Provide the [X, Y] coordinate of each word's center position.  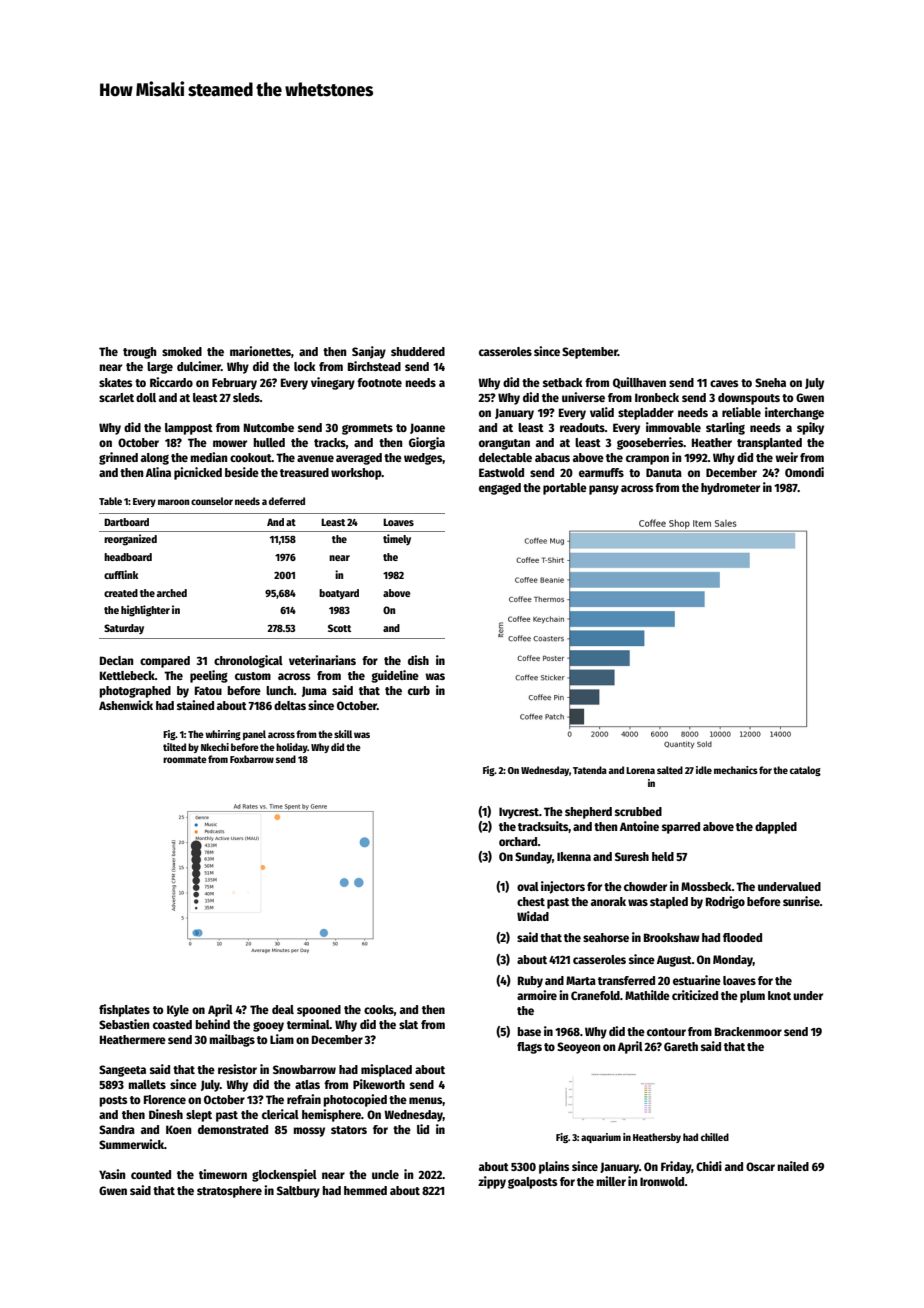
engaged [500, 489]
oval [528, 886]
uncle [385, 1174]
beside [242, 472]
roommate [185, 759]
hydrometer [730, 489]
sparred [681, 828]
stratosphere [229, 1192]
